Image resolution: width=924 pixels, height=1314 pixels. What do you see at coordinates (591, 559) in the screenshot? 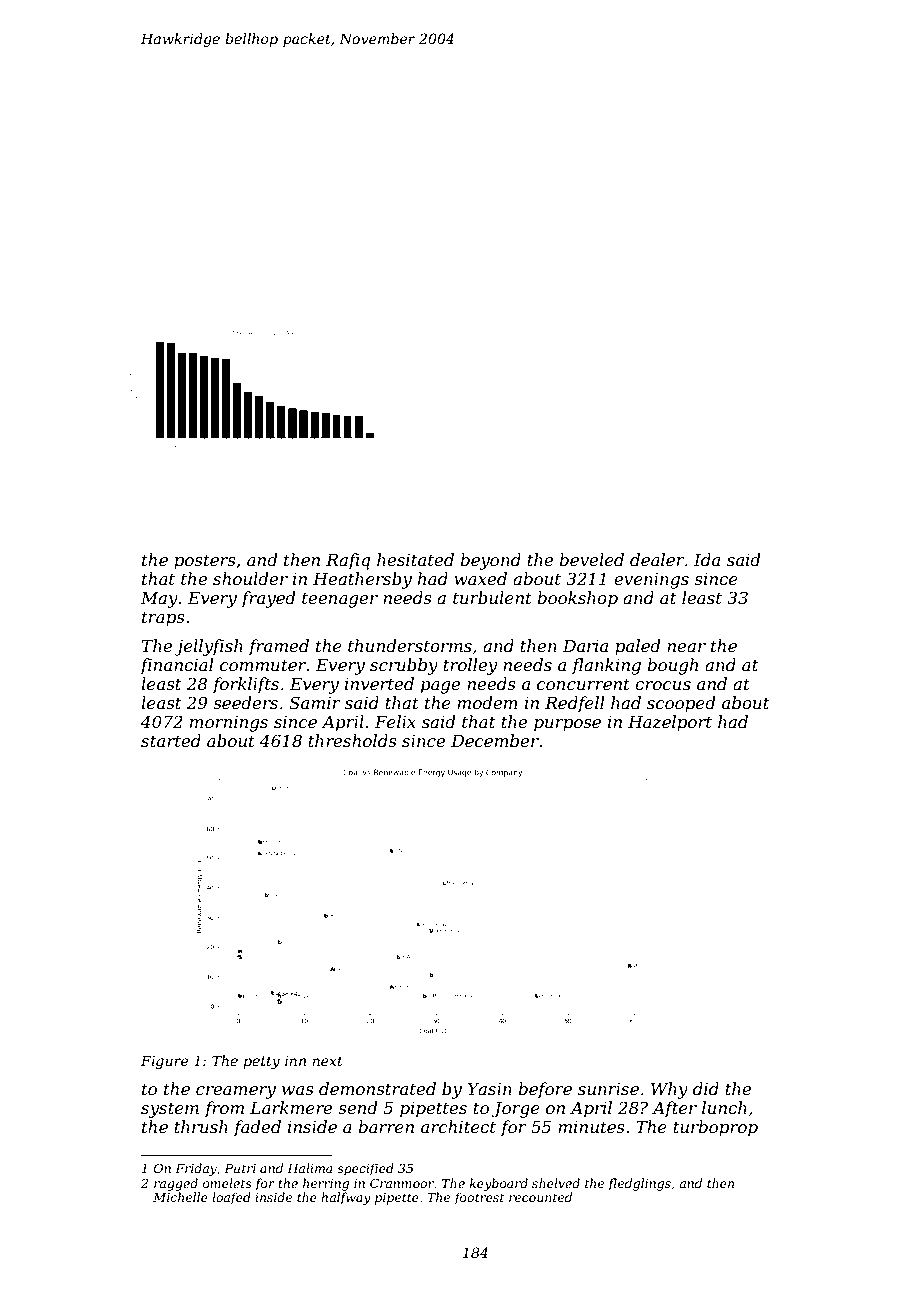
I see `beveled` at bounding box center [591, 559].
